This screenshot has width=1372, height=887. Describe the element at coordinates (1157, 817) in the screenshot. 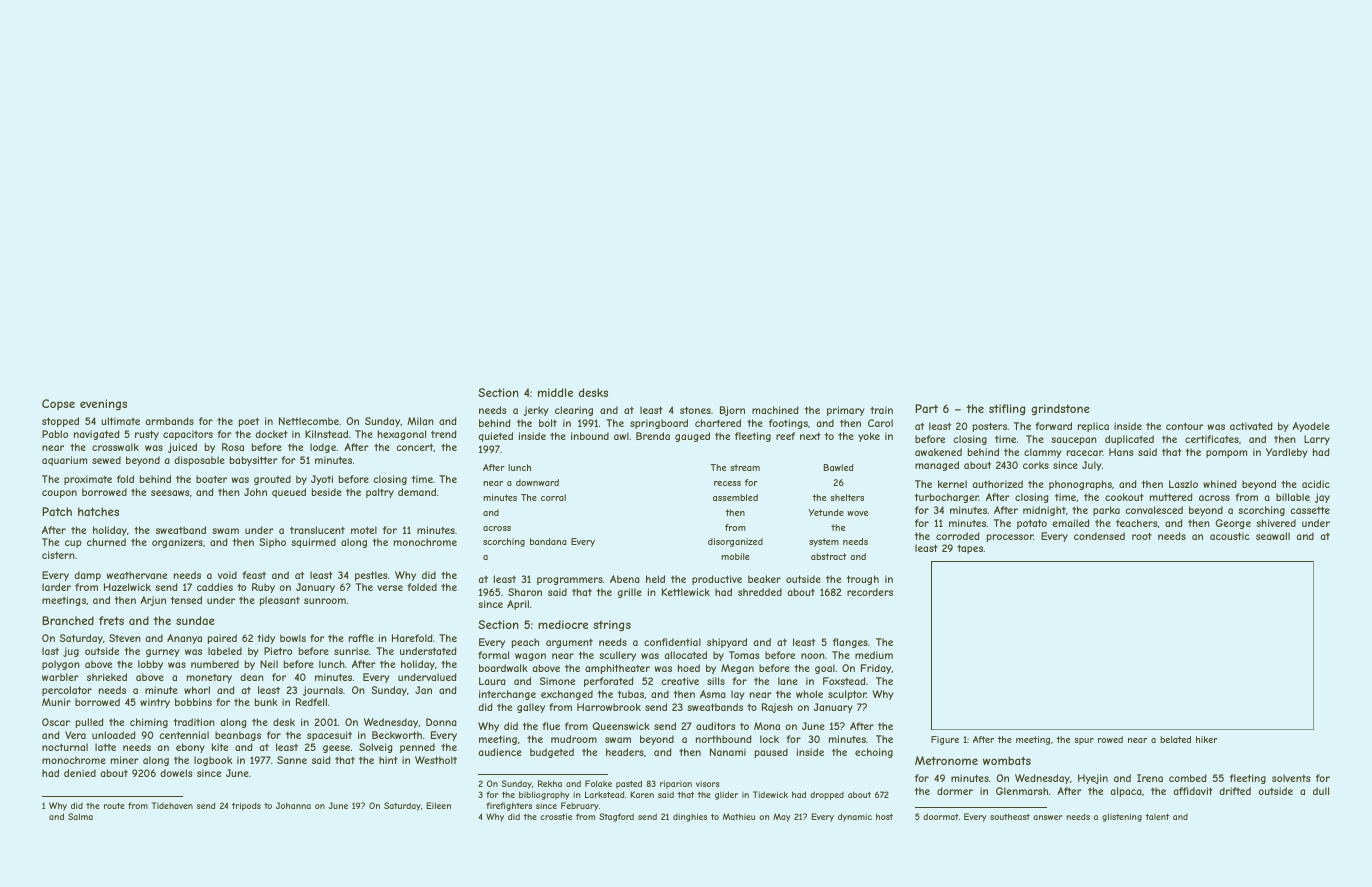

I see `talent` at that location.
